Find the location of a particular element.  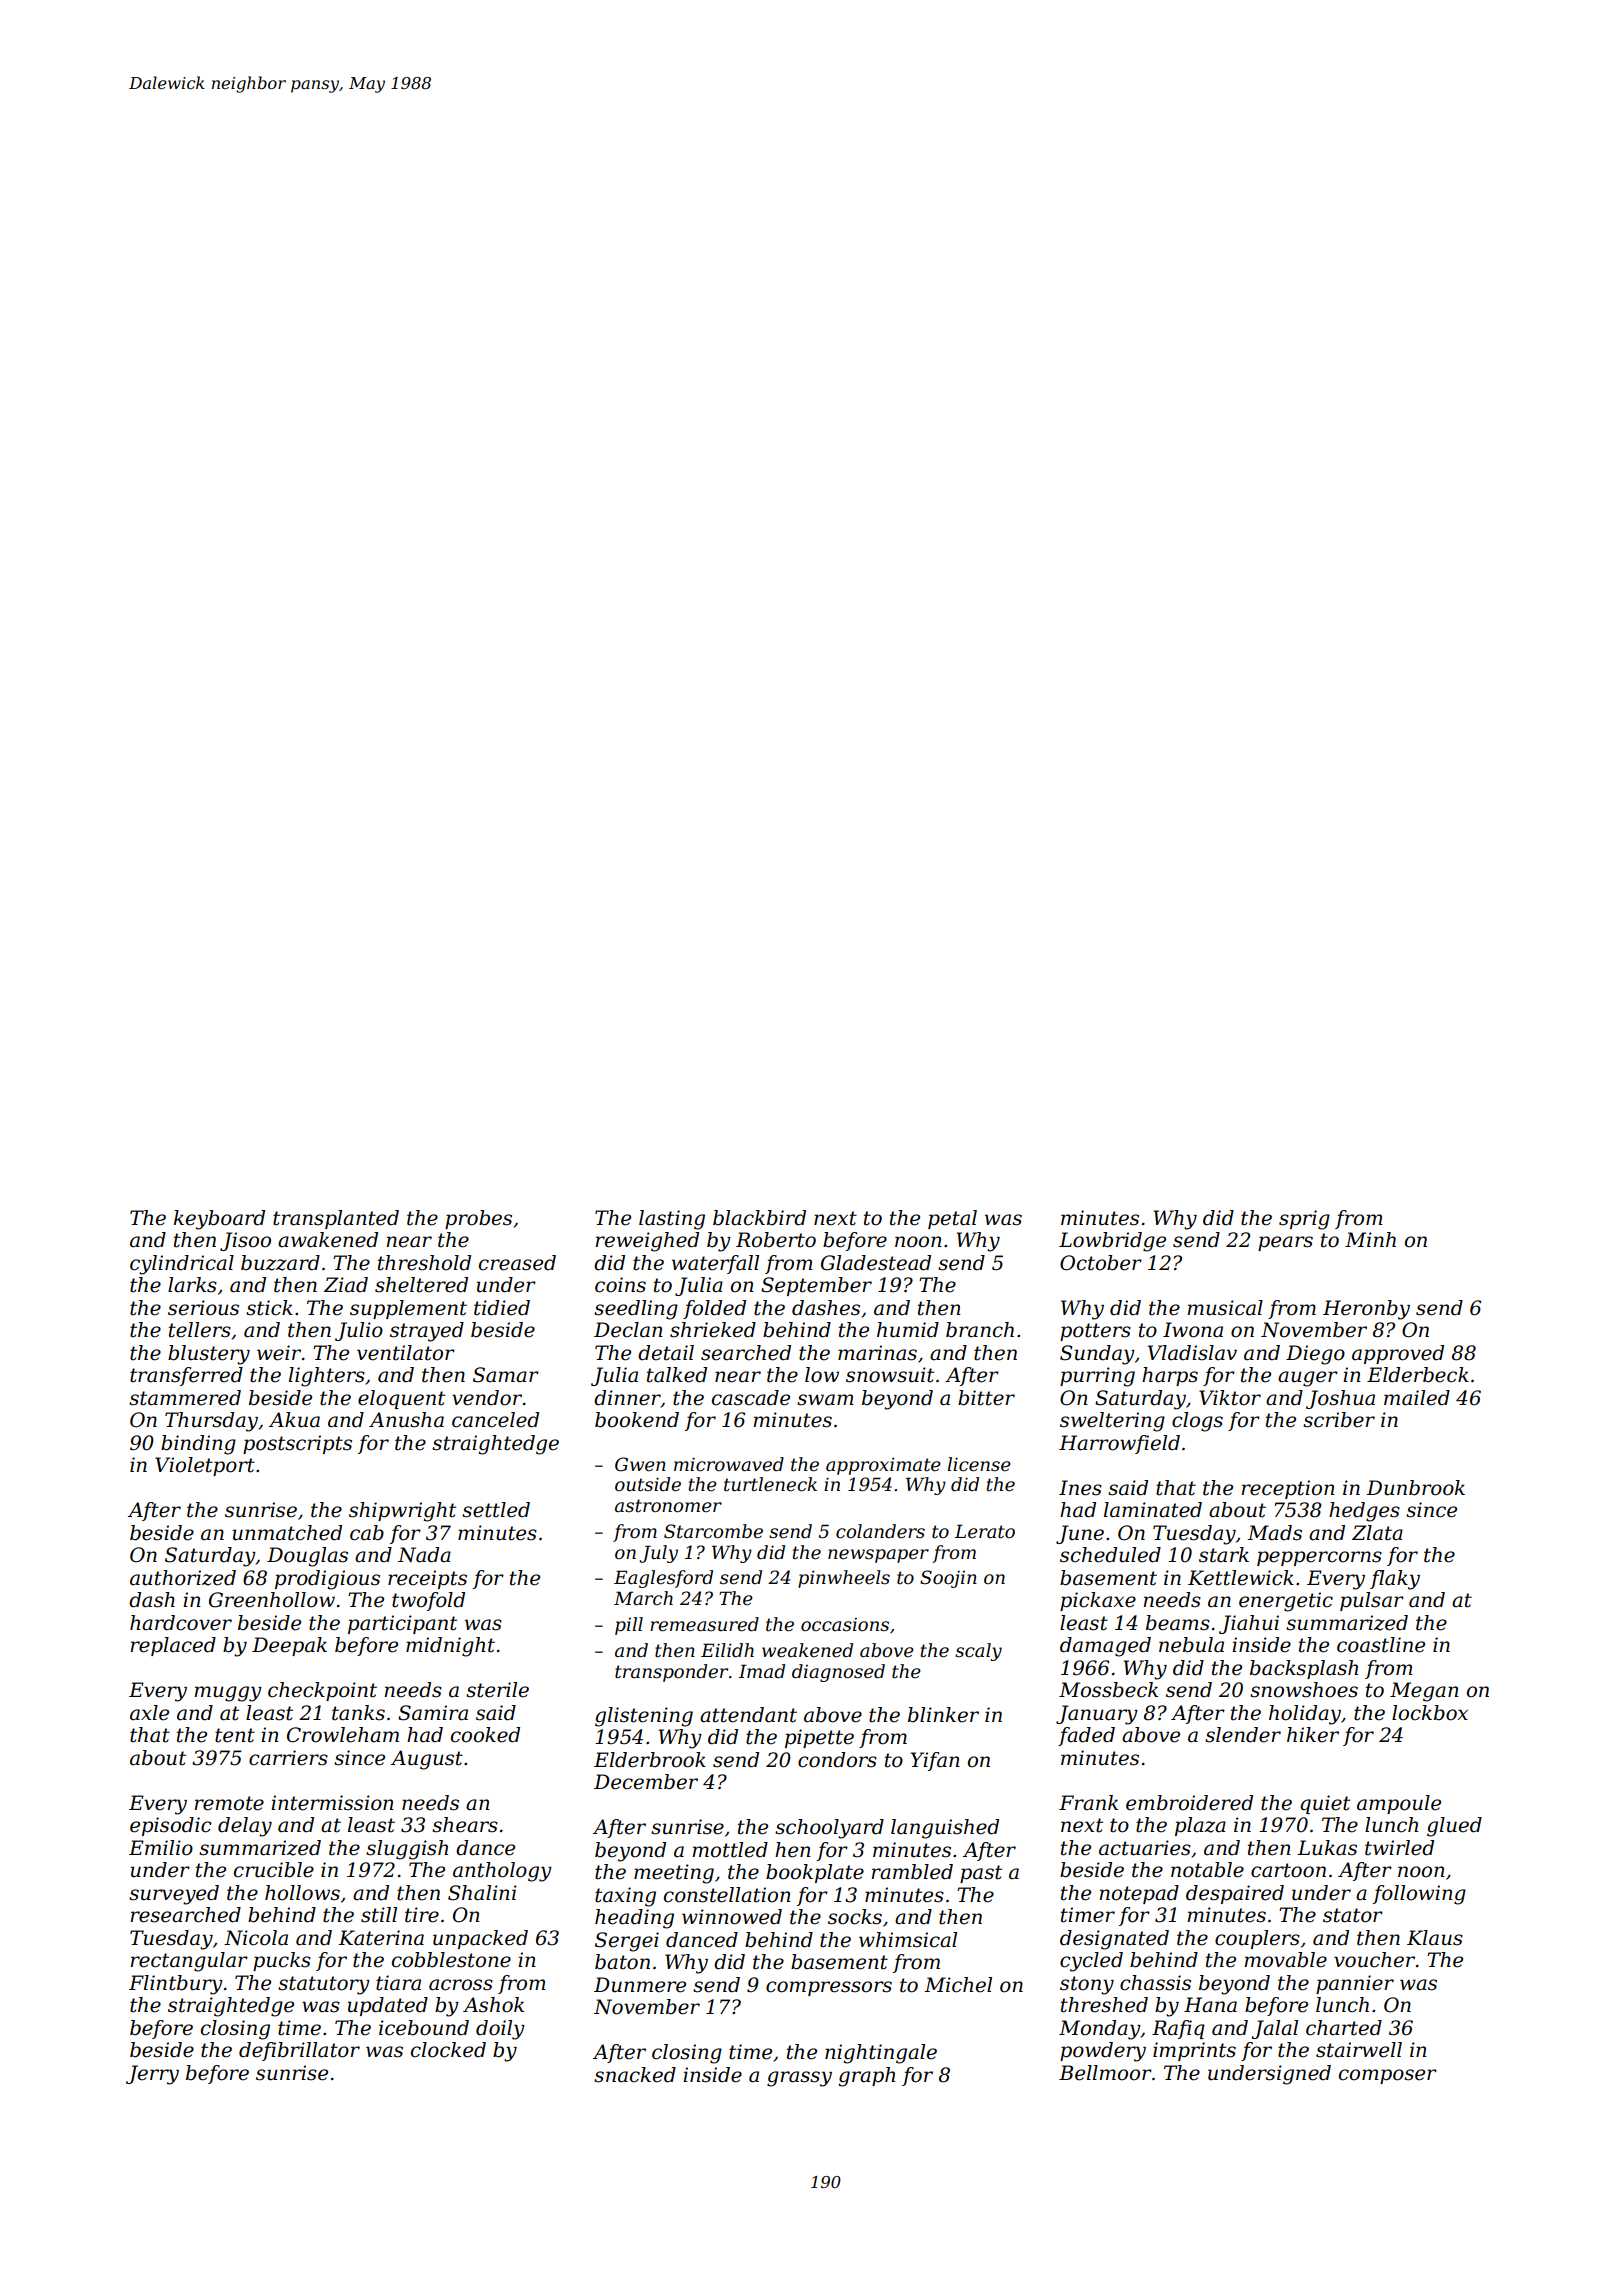

rambled is located at coordinates (912, 1872).
